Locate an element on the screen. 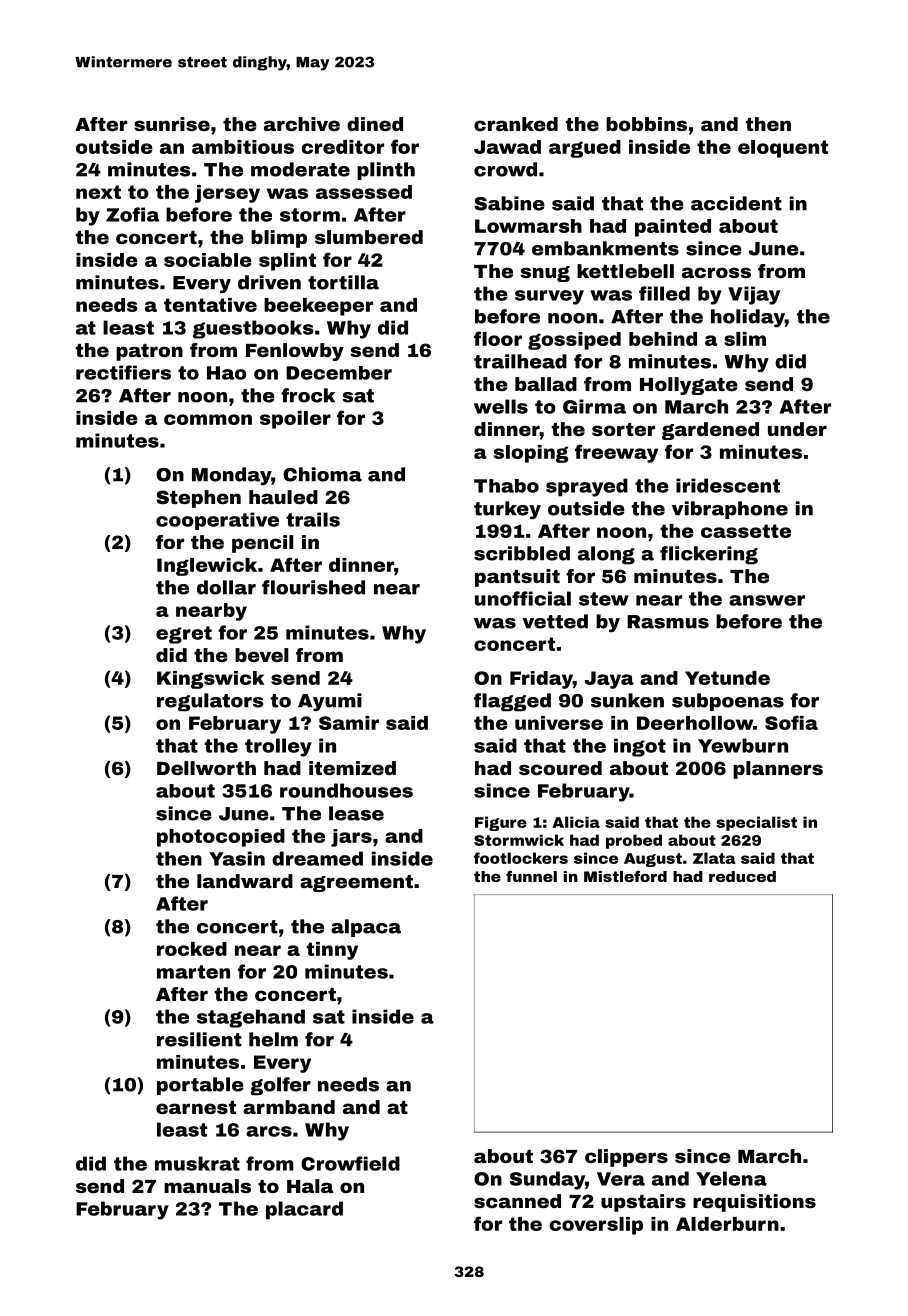 The image size is (908, 1316). crowd is located at coordinates (505, 169).
